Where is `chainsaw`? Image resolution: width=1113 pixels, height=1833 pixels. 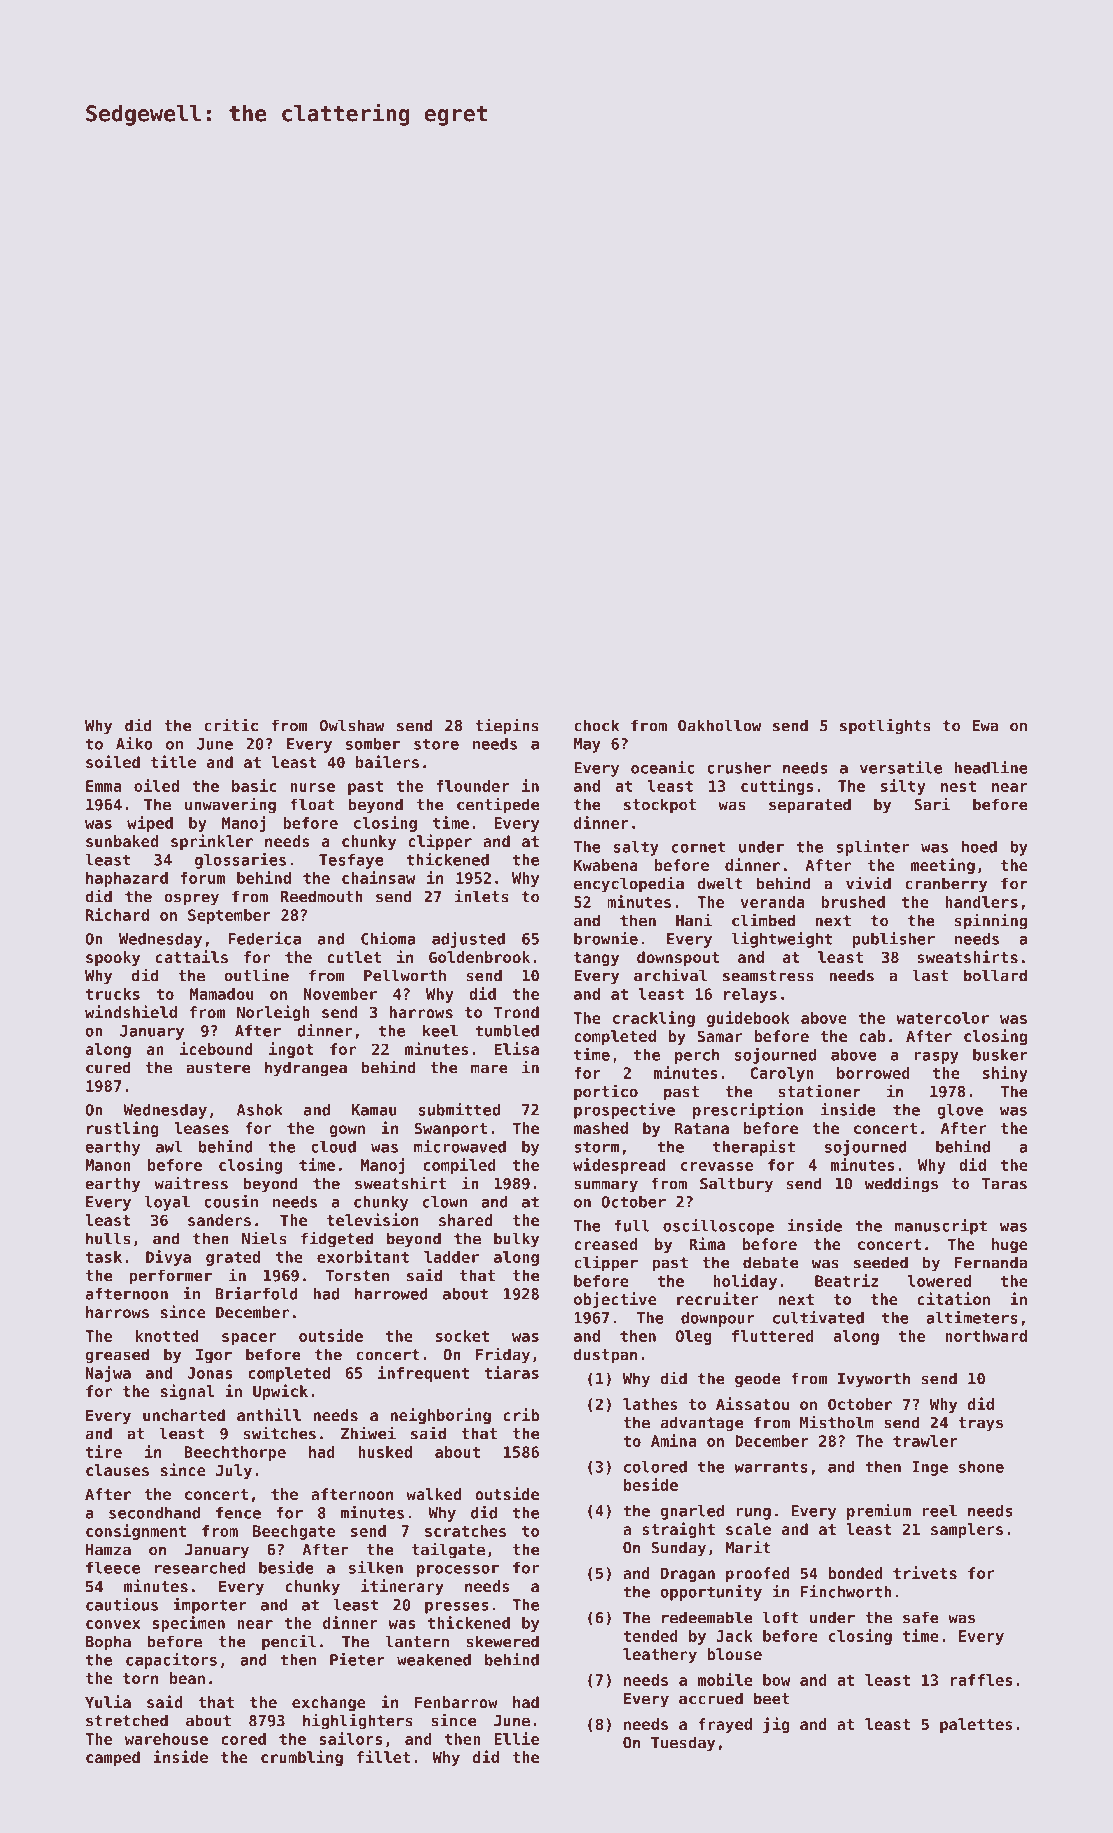 chainsaw is located at coordinates (378, 877).
